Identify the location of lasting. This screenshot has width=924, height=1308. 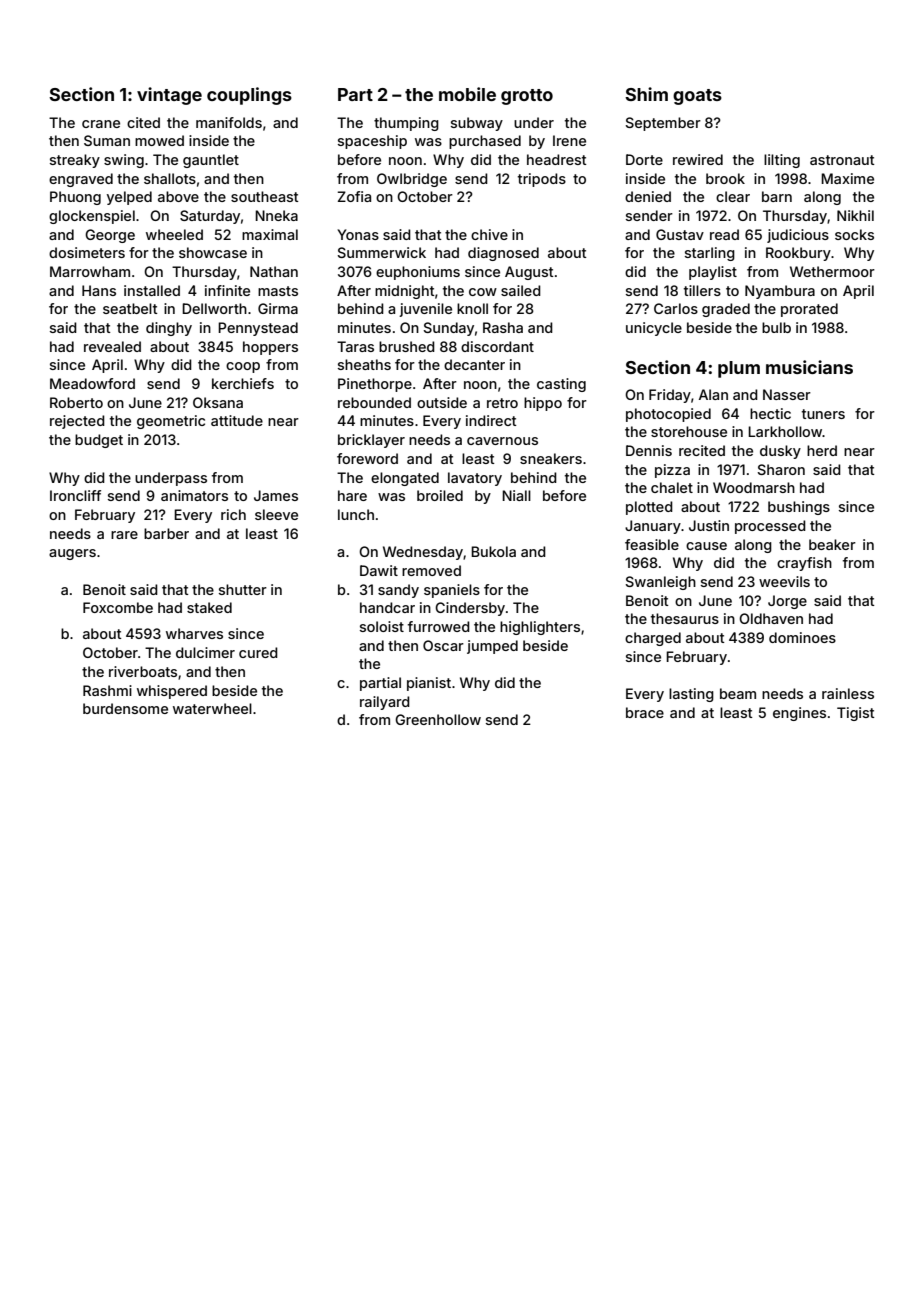
(691, 695).
